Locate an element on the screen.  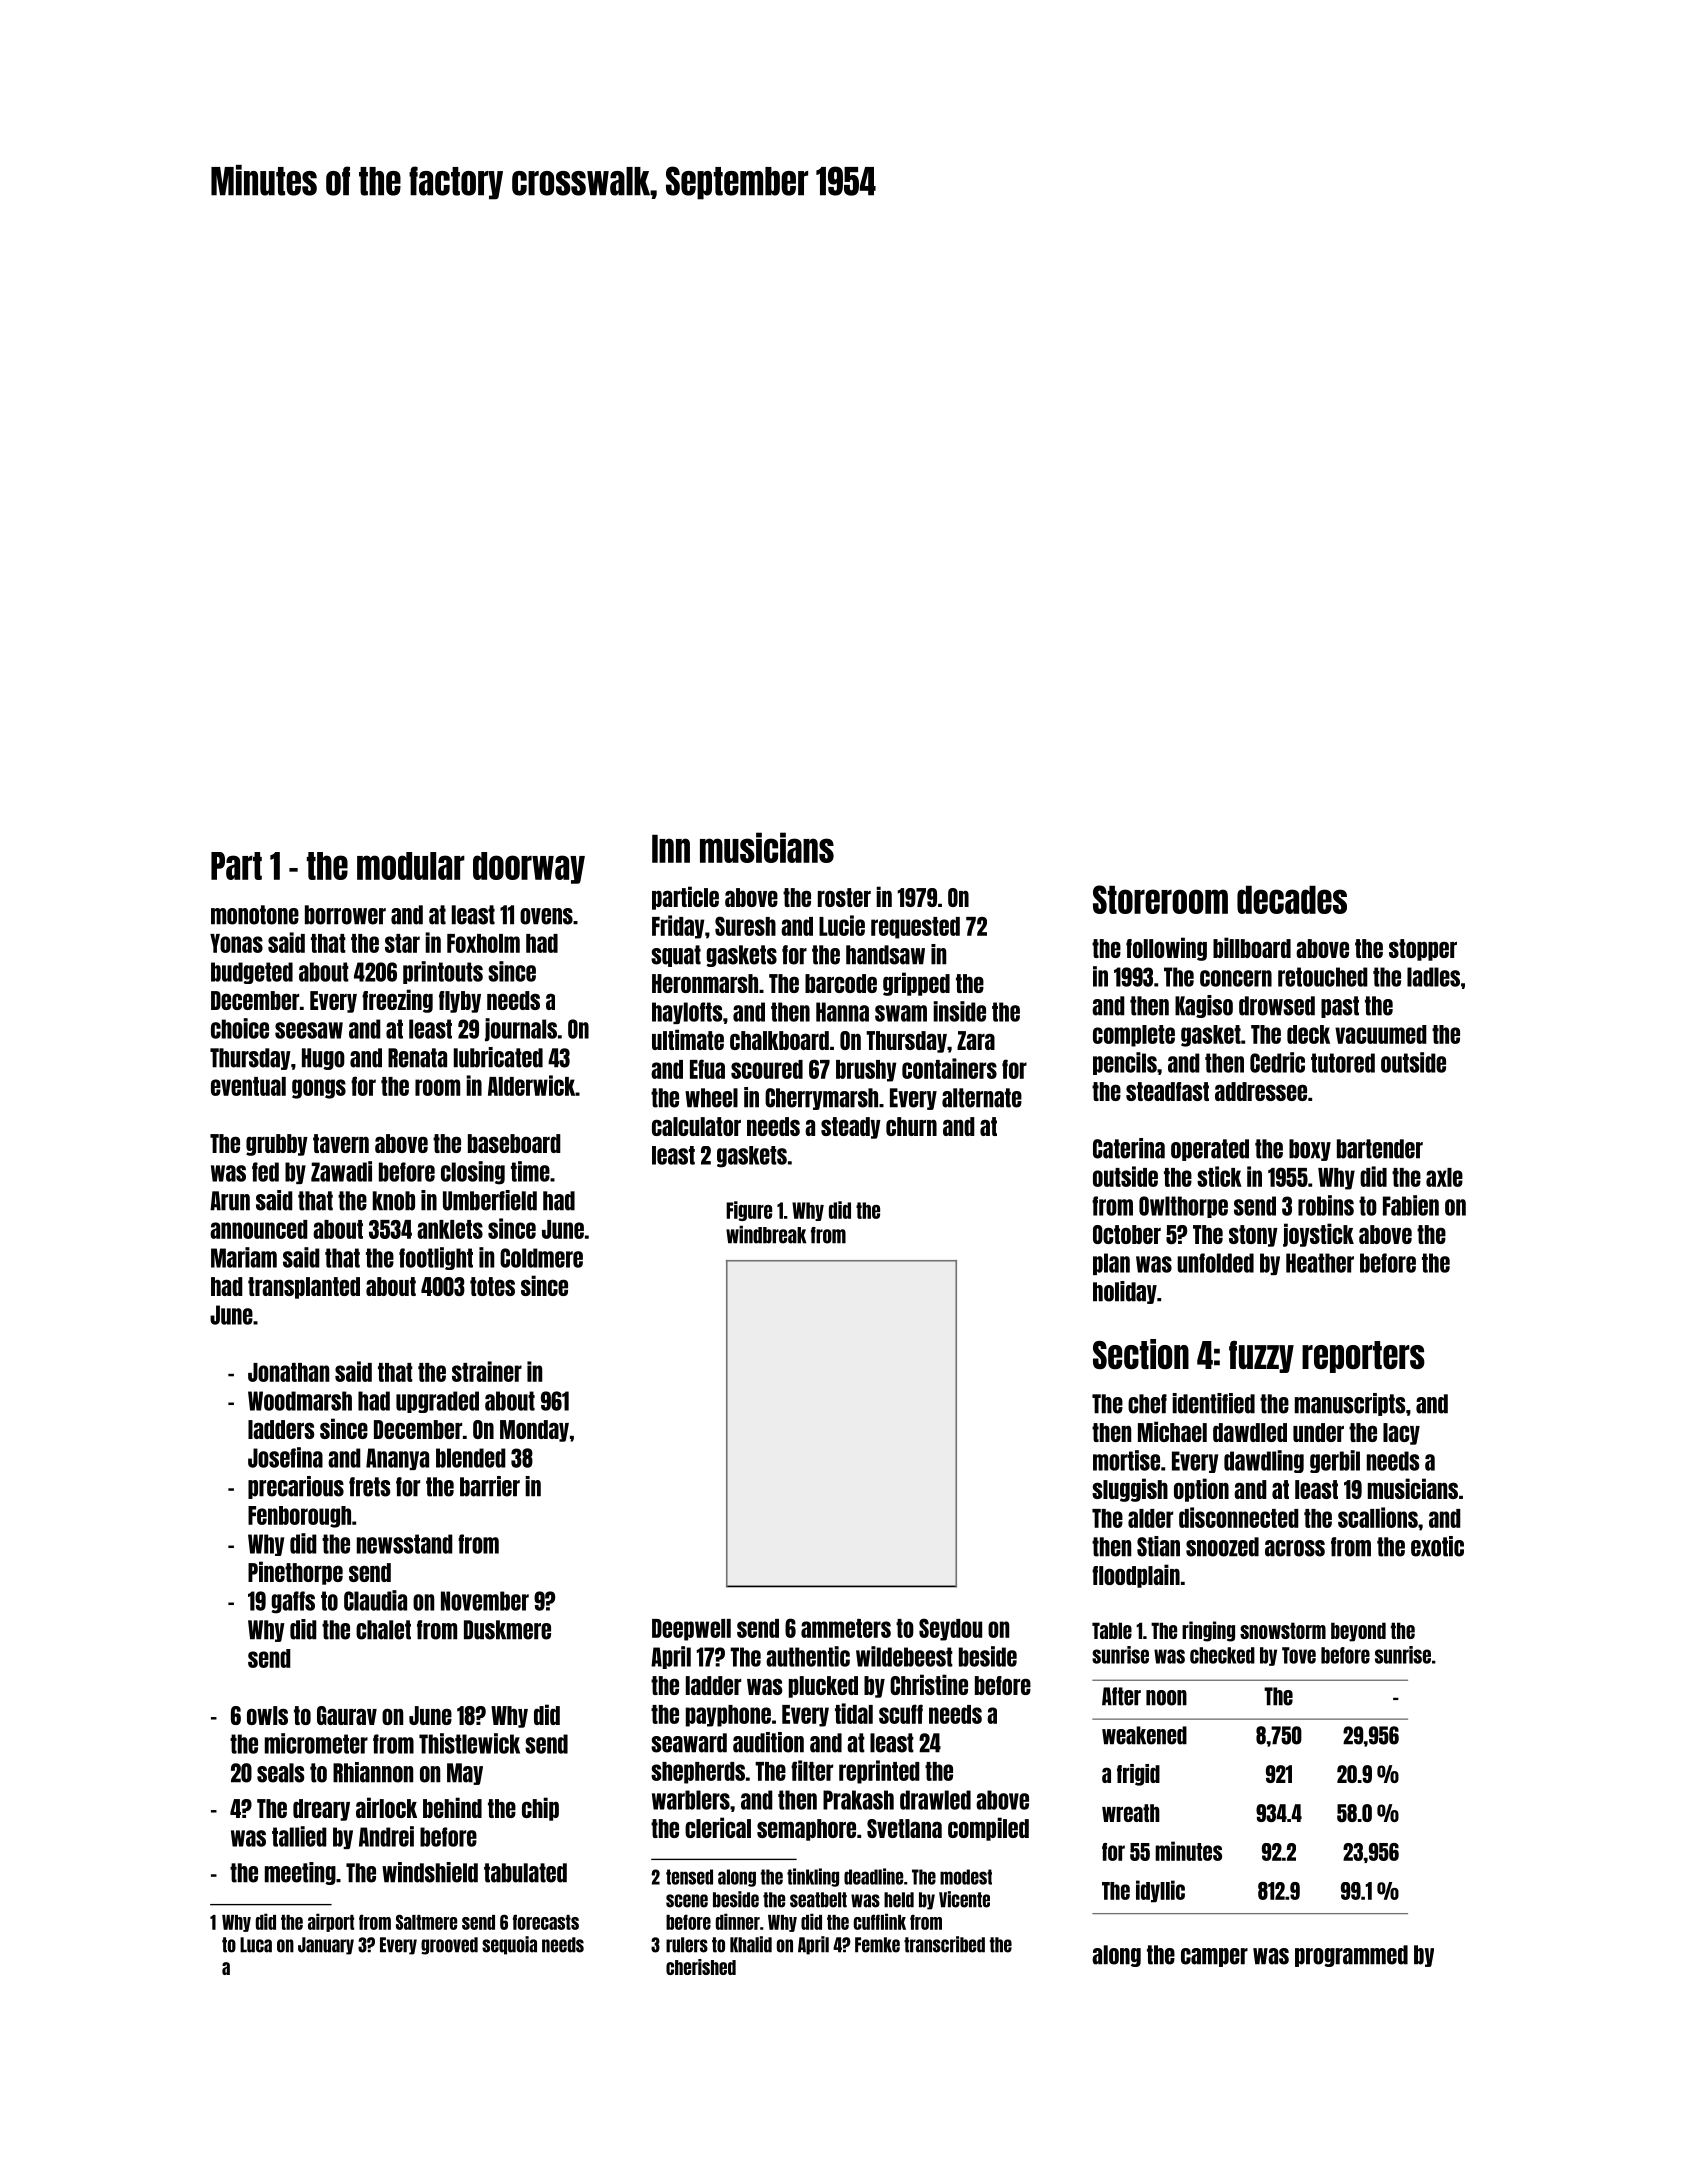
following is located at coordinates (1166, 949).
